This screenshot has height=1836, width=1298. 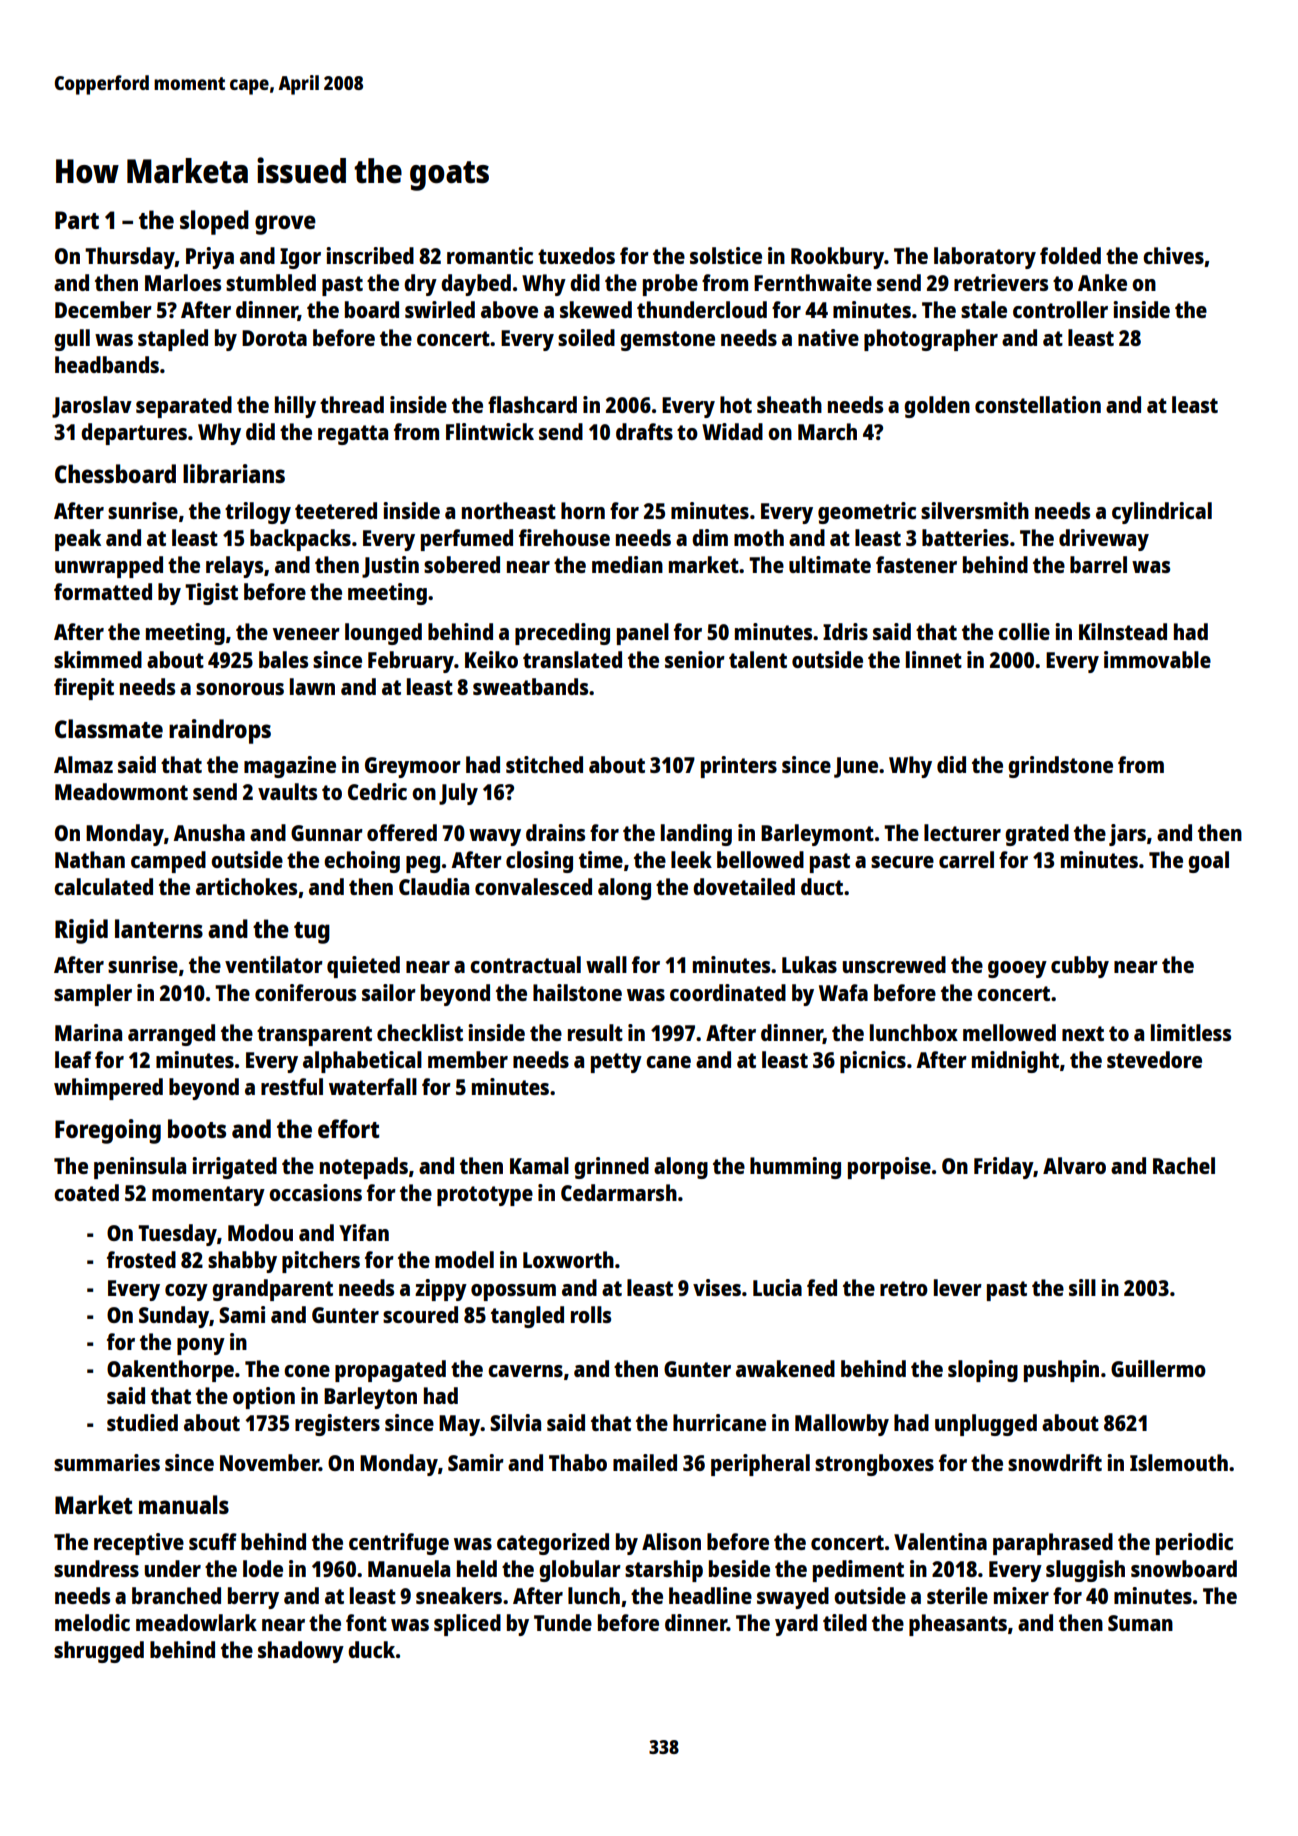 What do you see at coordinates (1038, 404) in the screenshot?
I see `constellation` at bounding box center [1038, 404].
